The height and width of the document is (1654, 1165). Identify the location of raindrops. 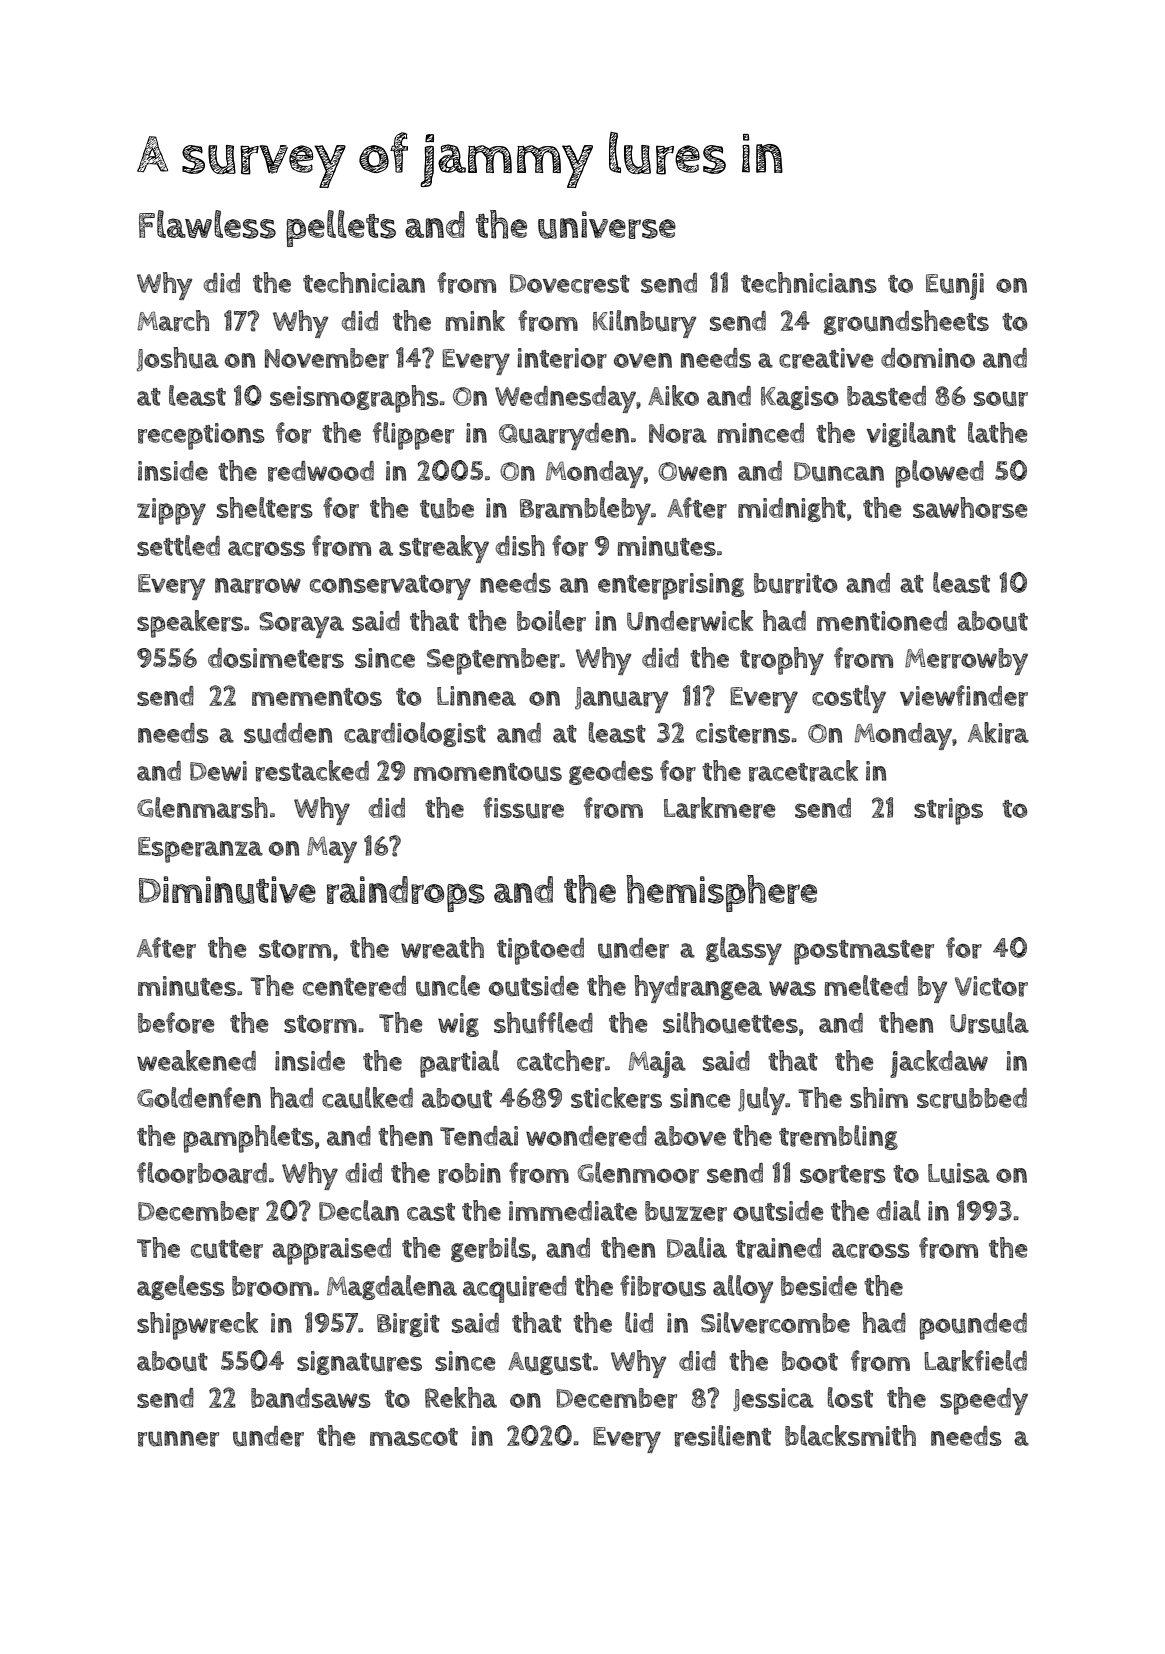
(406, 894).
